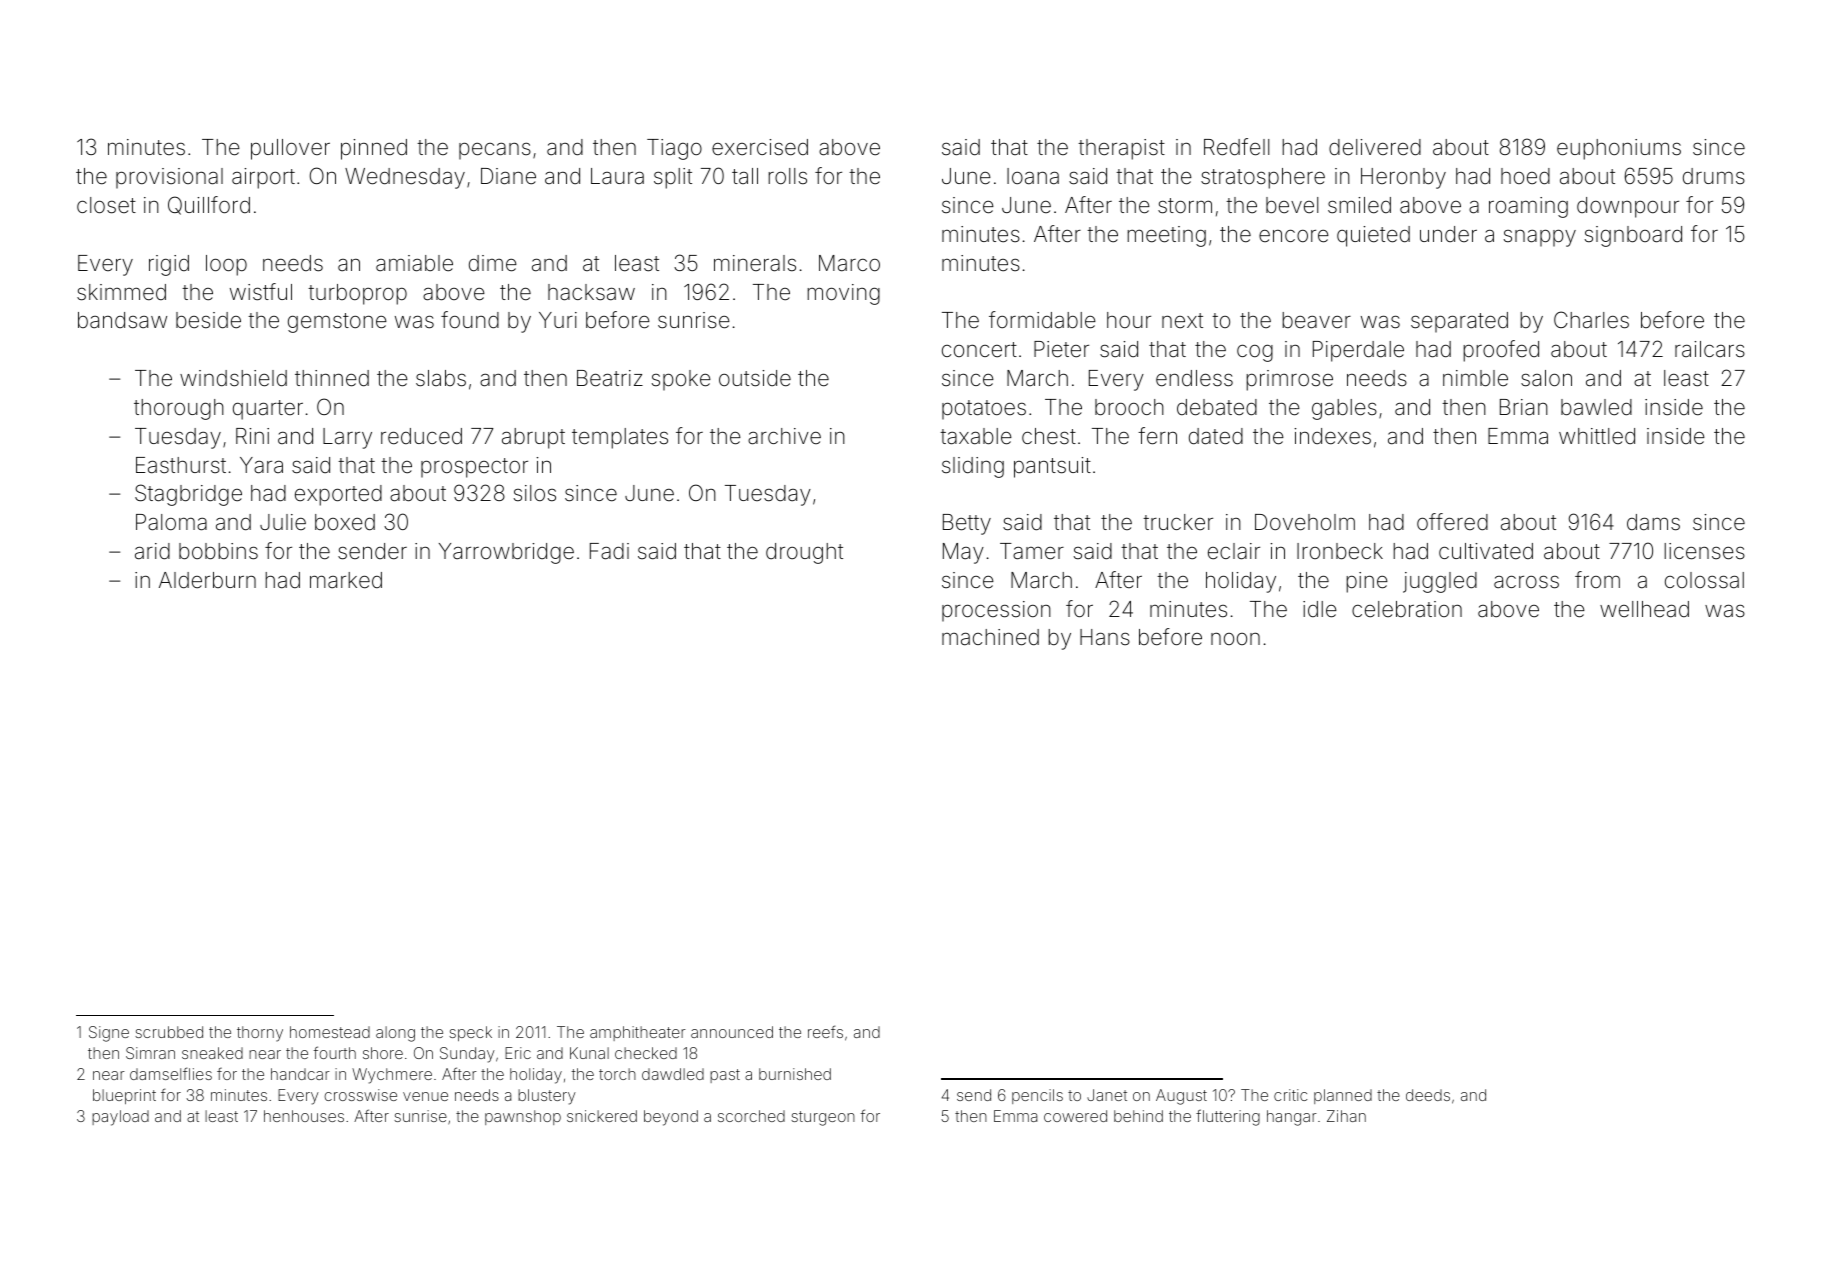 This image has width=1822, height=1288. I want to click on Paloma, so click(171, 522).
